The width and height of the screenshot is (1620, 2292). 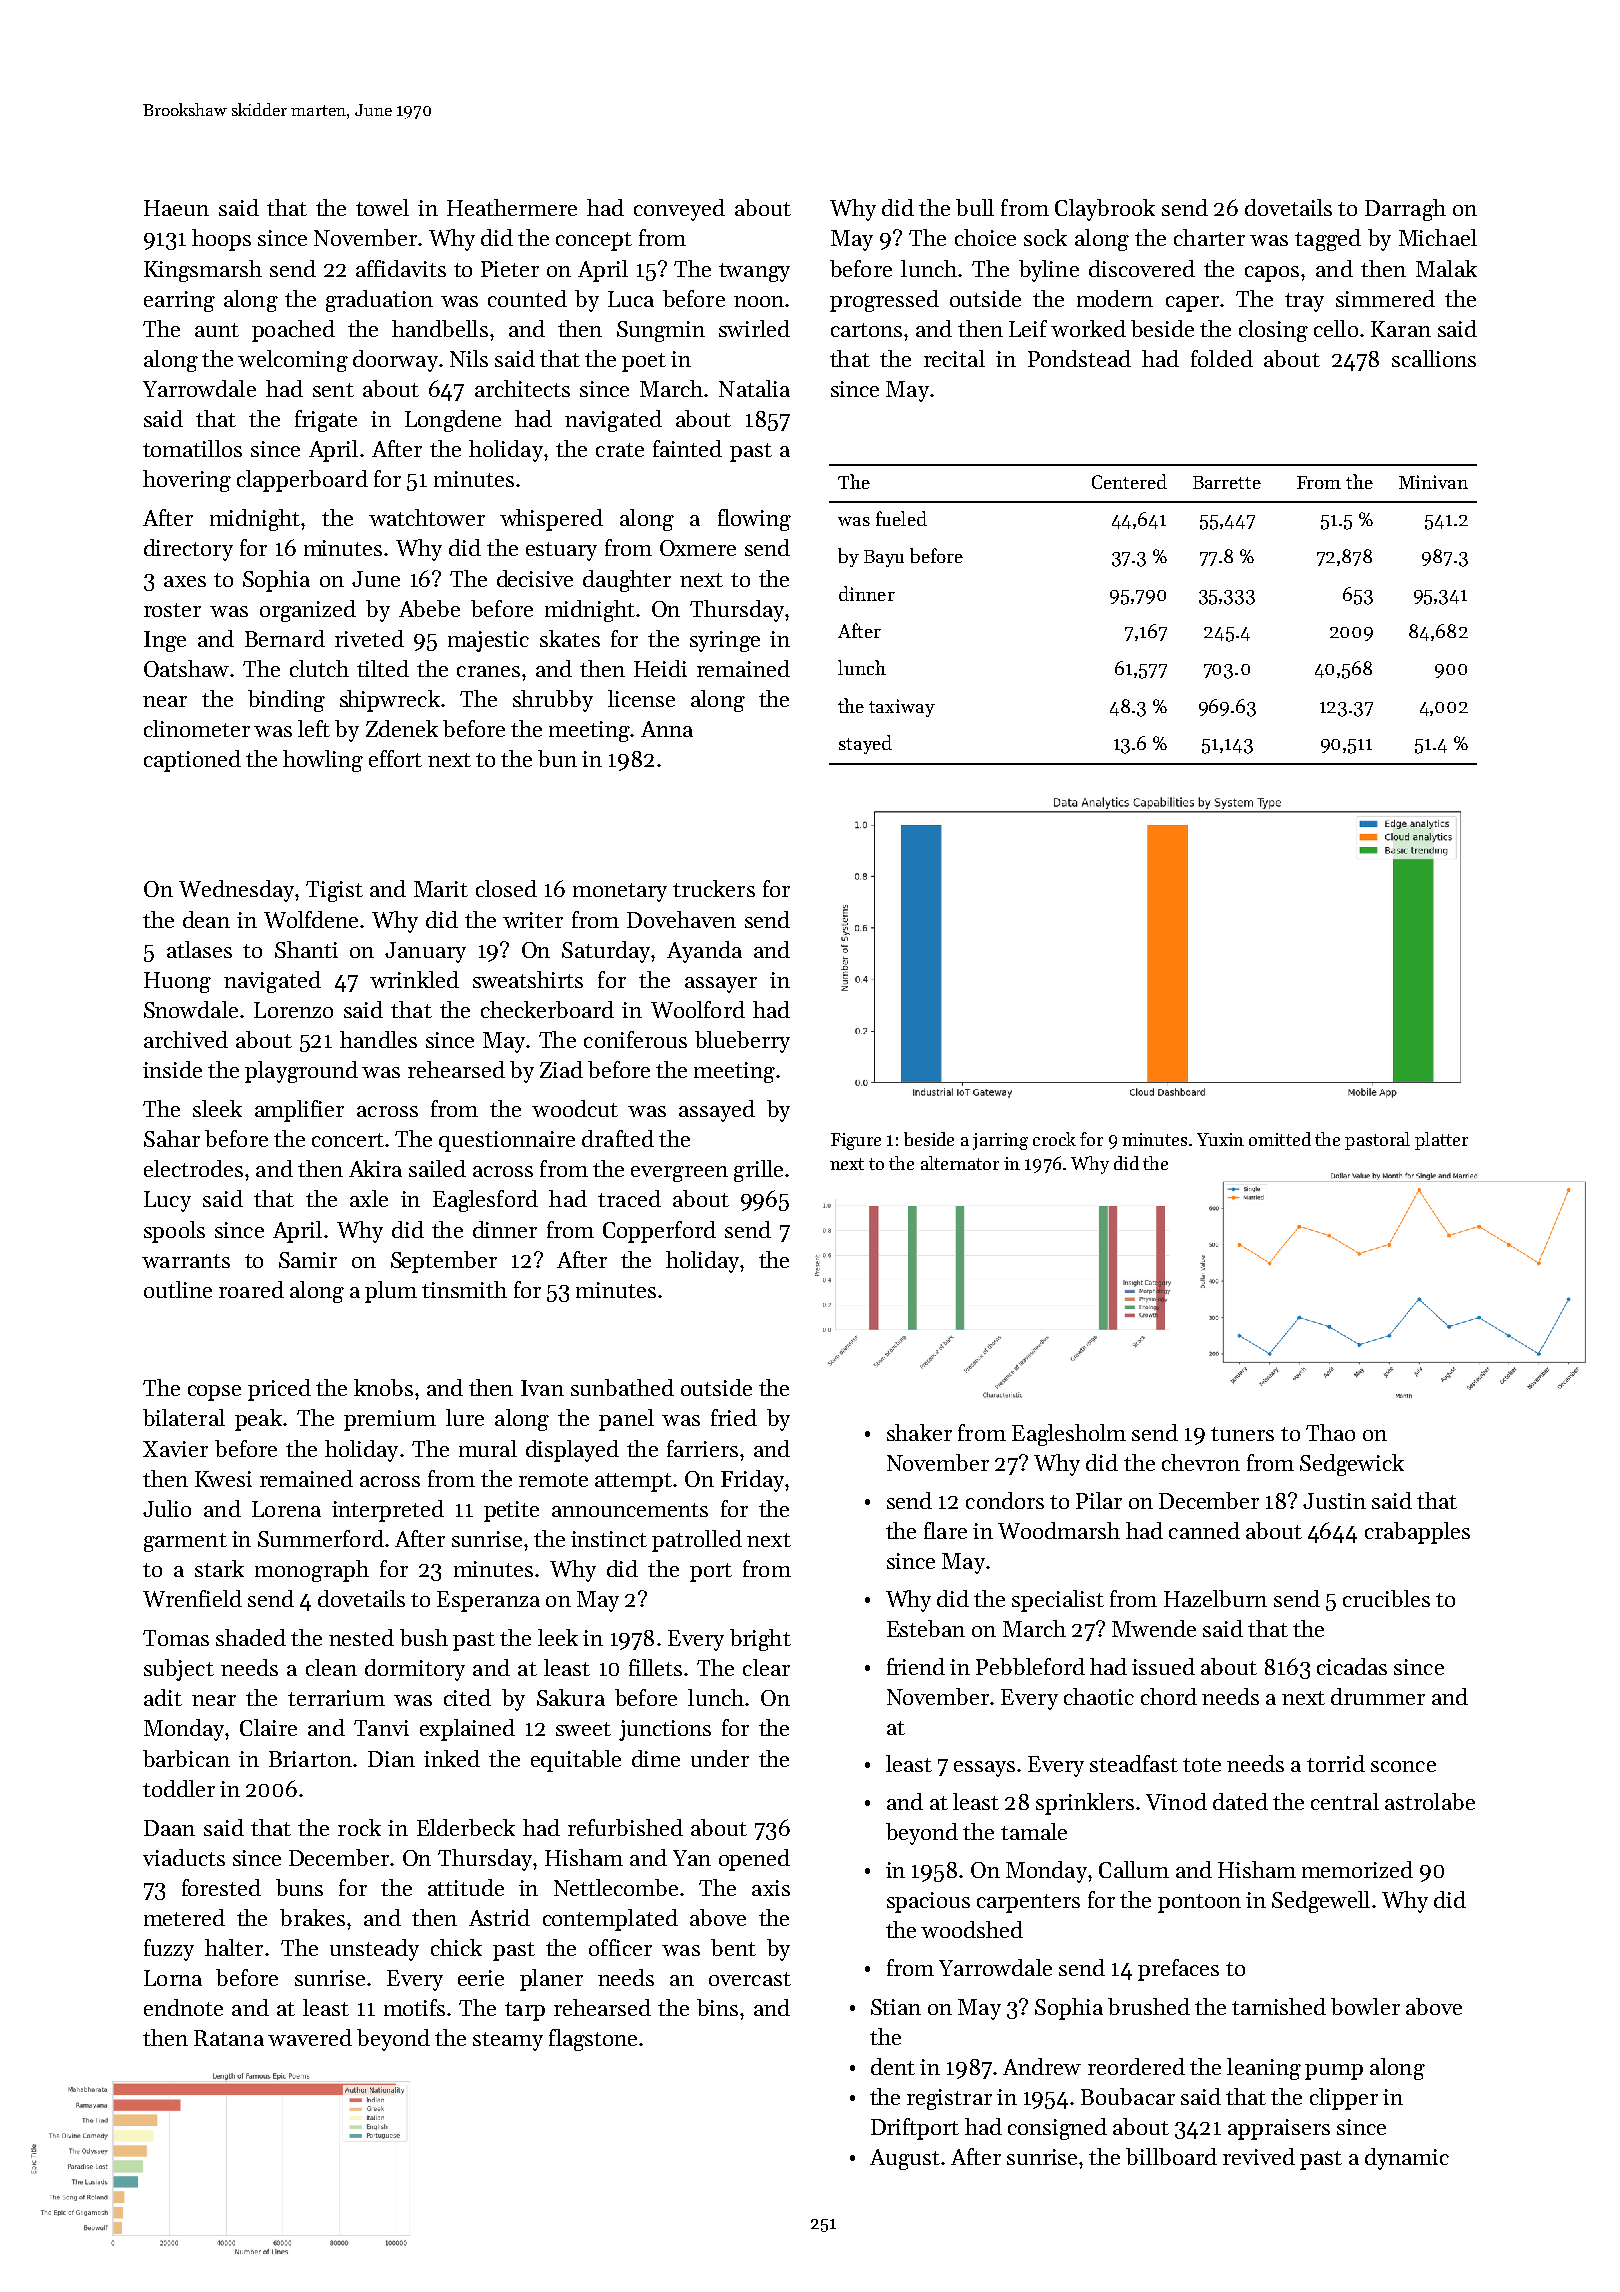 What do you see at coordinates (1434, 358) in the screenshot?
I see `scallions` at bounding box center [1434, 358].
